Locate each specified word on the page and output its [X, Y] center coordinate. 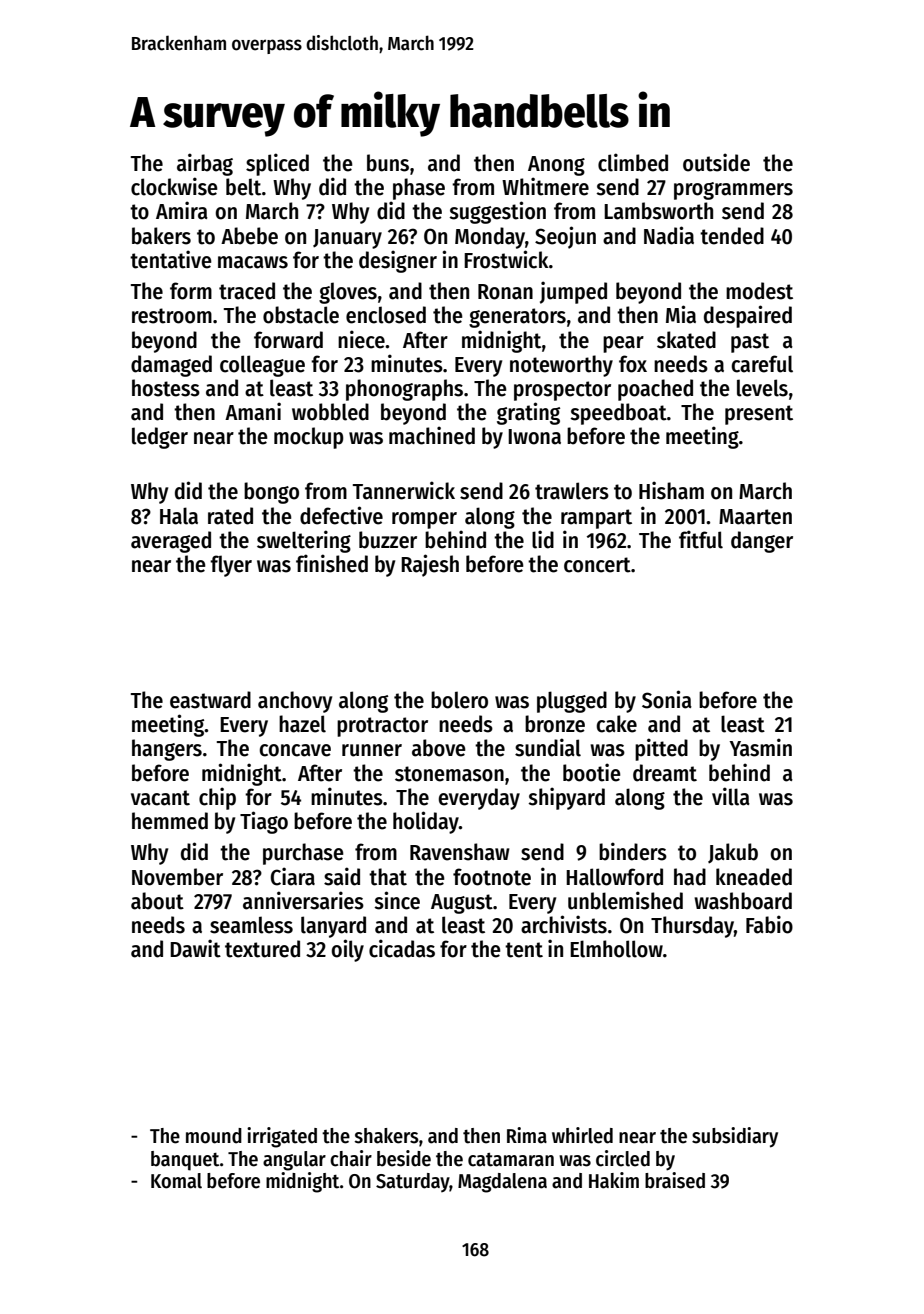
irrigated [282, 1137]
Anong [556, 166]
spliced [277, 164]
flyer [231, 566]
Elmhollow [616, 949]
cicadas [402, 948]
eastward [210, 700]
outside [716, 162]
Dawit [195, 948]
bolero [459, 700]
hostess [166, 388]
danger [762, 542]
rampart [596, 519]
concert [597, 565]
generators [517, 318]
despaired [748, 316]
